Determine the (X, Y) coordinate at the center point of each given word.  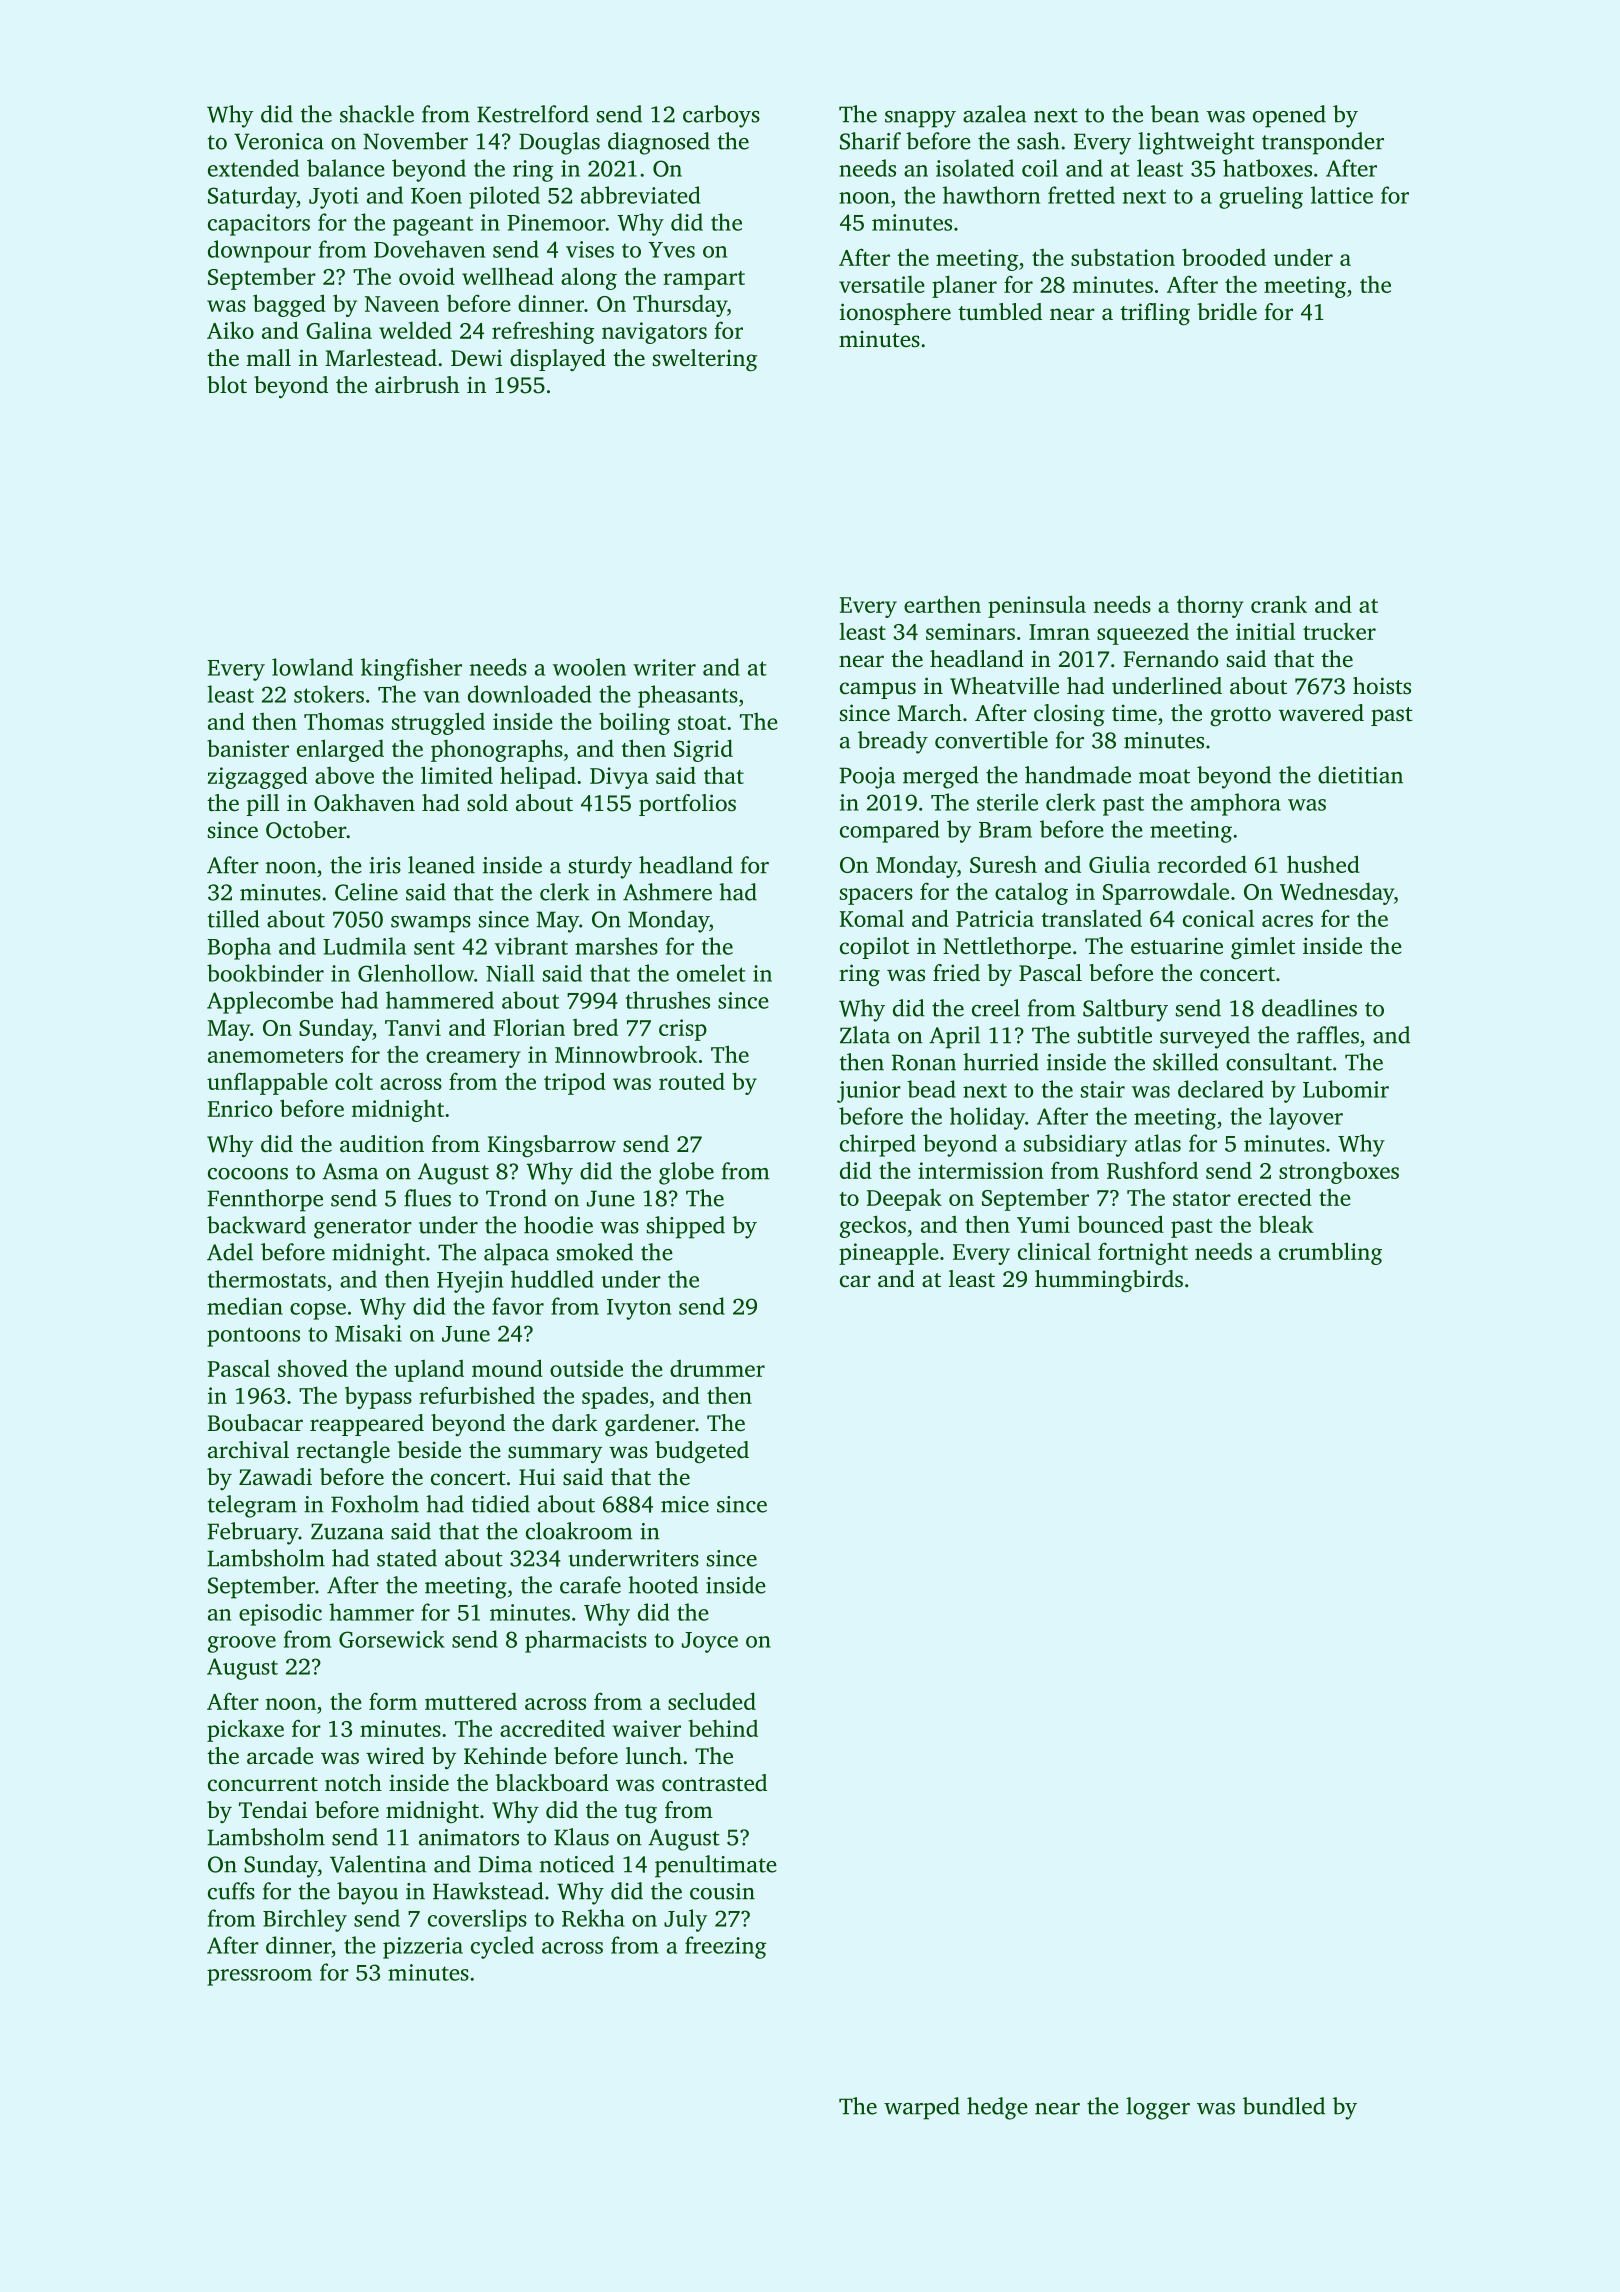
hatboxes (1267, 168)
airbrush (417, 384)
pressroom (259, 1977)
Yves (671, 250)
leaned (441, 865)
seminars (970, 631)
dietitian (1360, 775)
